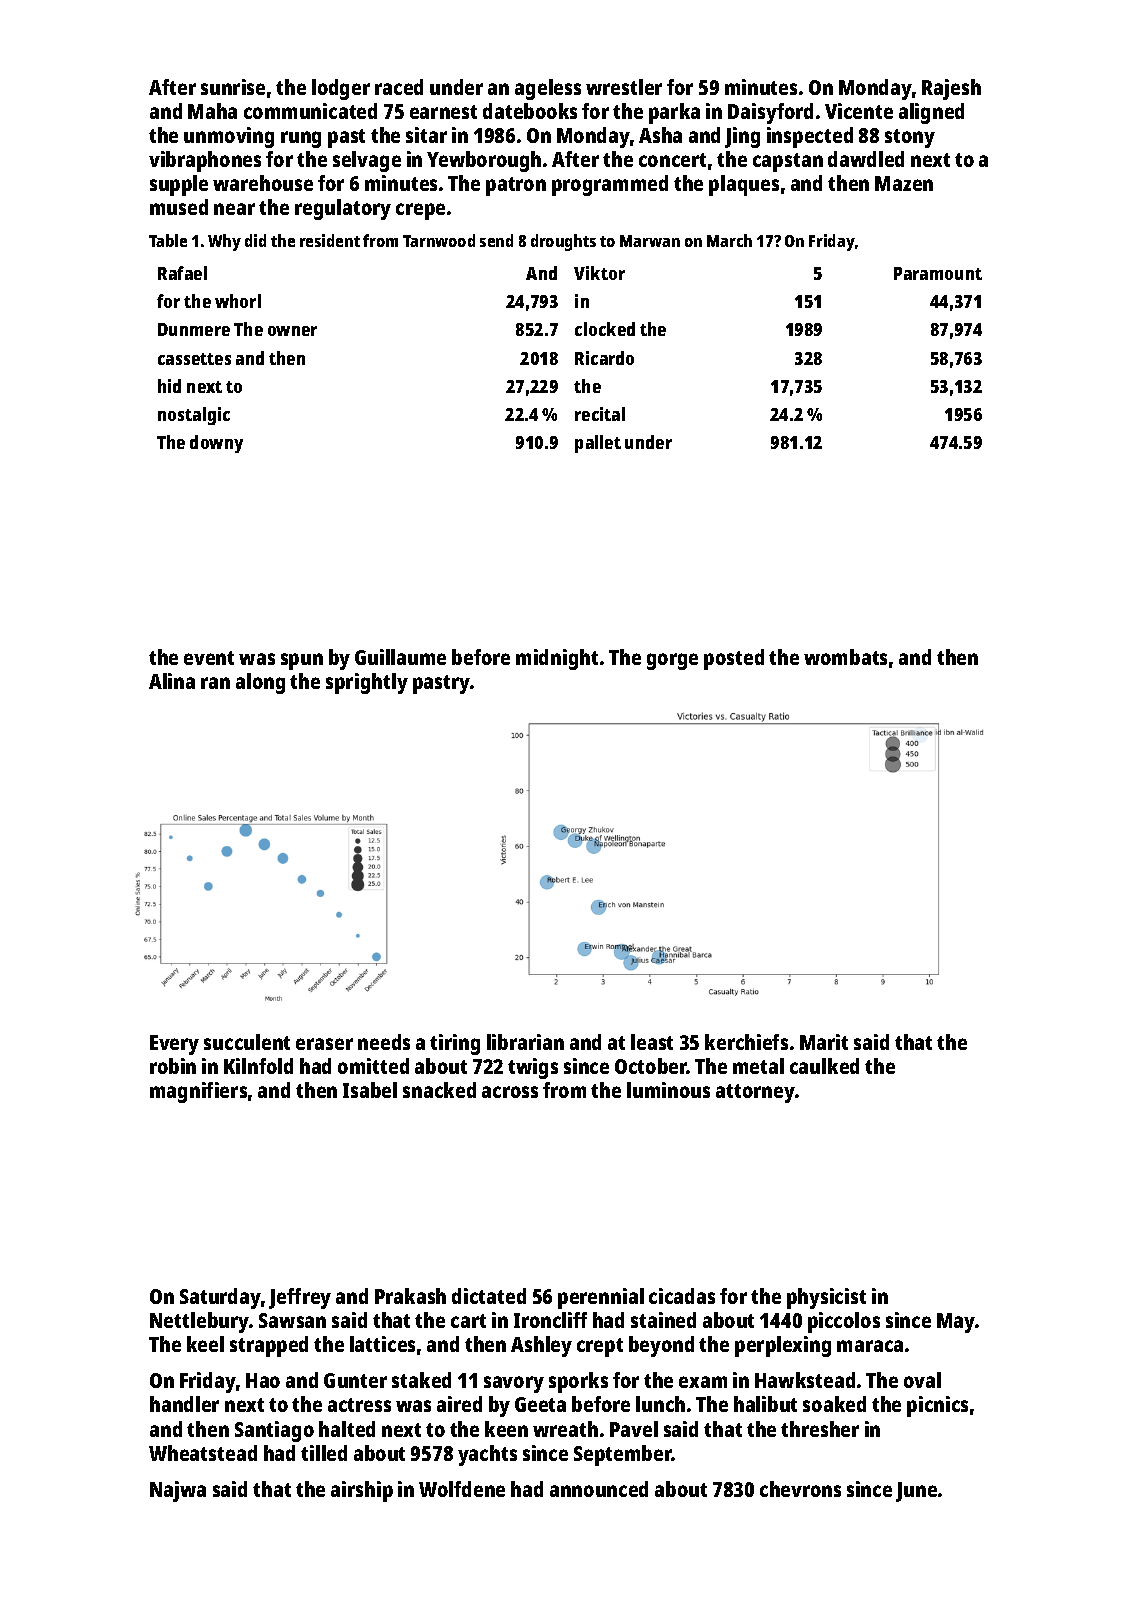 Image resolution: width=1140 pixels, height=1612 pixels. Describe the element at coordinates (599, 1489) in the page. I see `announced` at that location.
